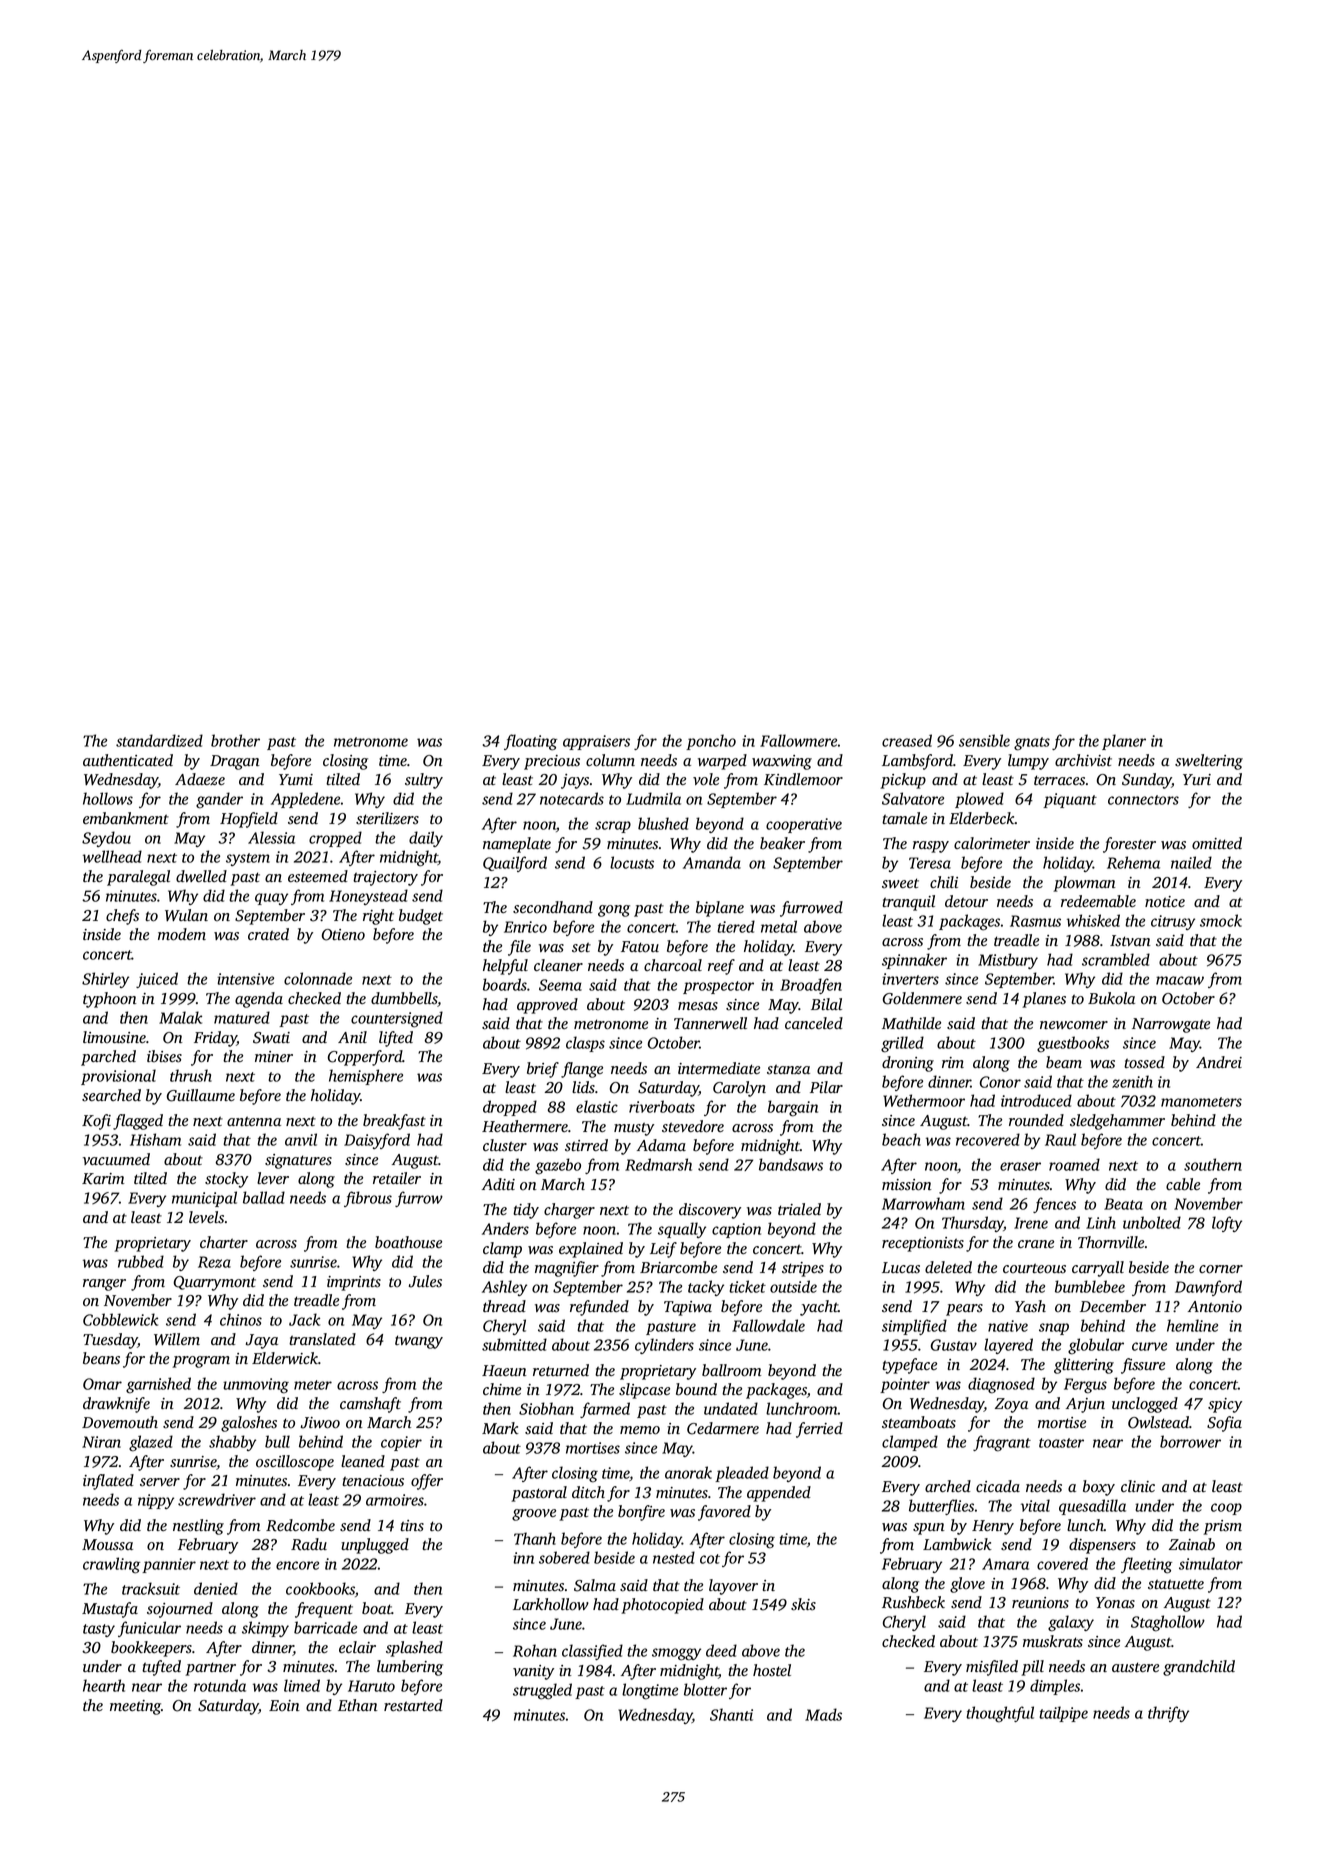 Image resolution: width=1325 pixels, height=1874 pixels. Describe the element at coordinates (157, 980) in the page. I see `juiced` at that location.
